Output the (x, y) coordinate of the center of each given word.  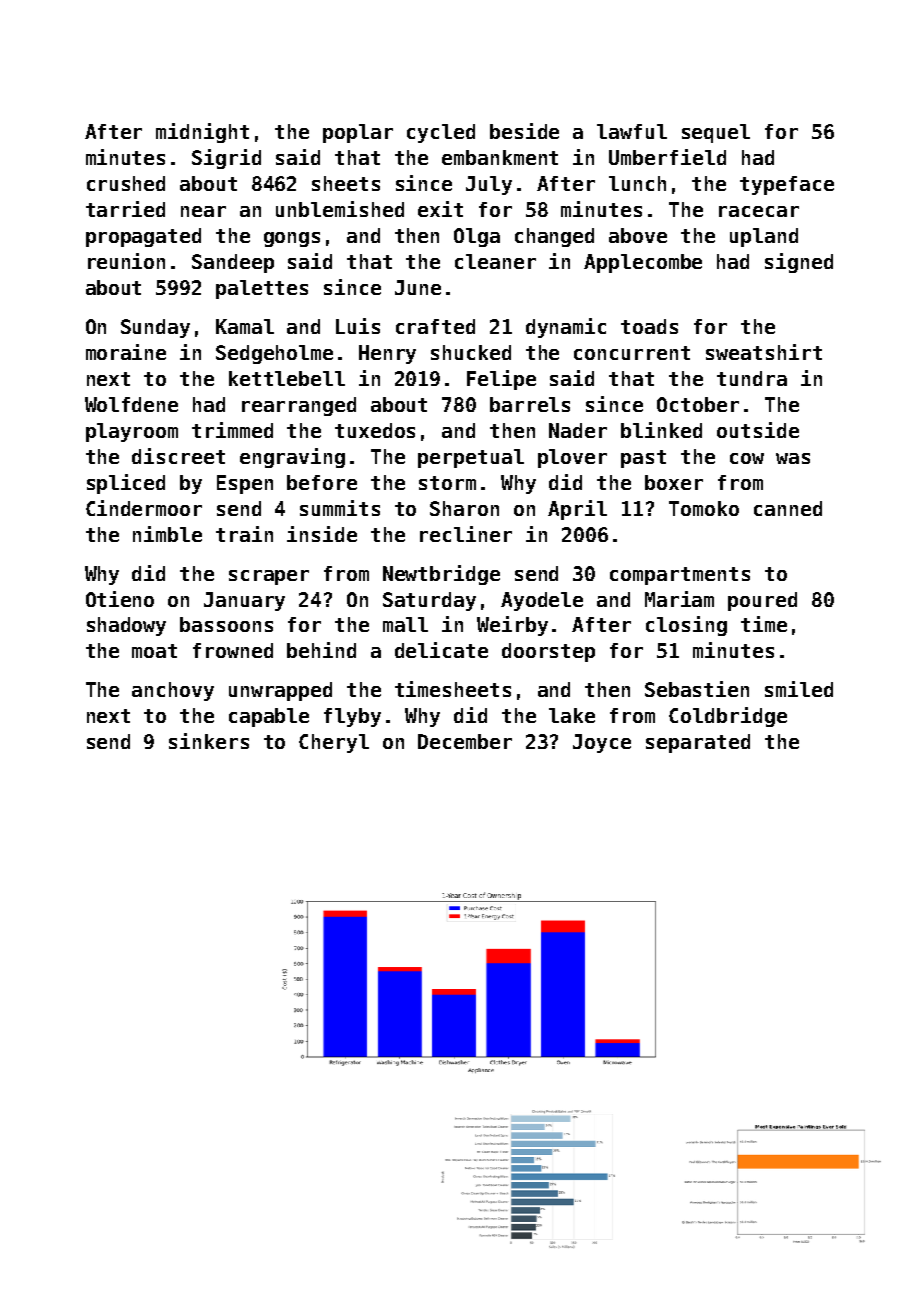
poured (762, 601)
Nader (578, 430)
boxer (674, 482)
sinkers (209, 741)
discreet (178, 456)
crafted (435, 326)
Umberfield (667, 157)
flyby (352, 717)
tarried (125, 209)
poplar (358, 133)
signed (799, 263)
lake (572, 715)
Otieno (120, 599)
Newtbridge (441, 575)
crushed (126, 183)
